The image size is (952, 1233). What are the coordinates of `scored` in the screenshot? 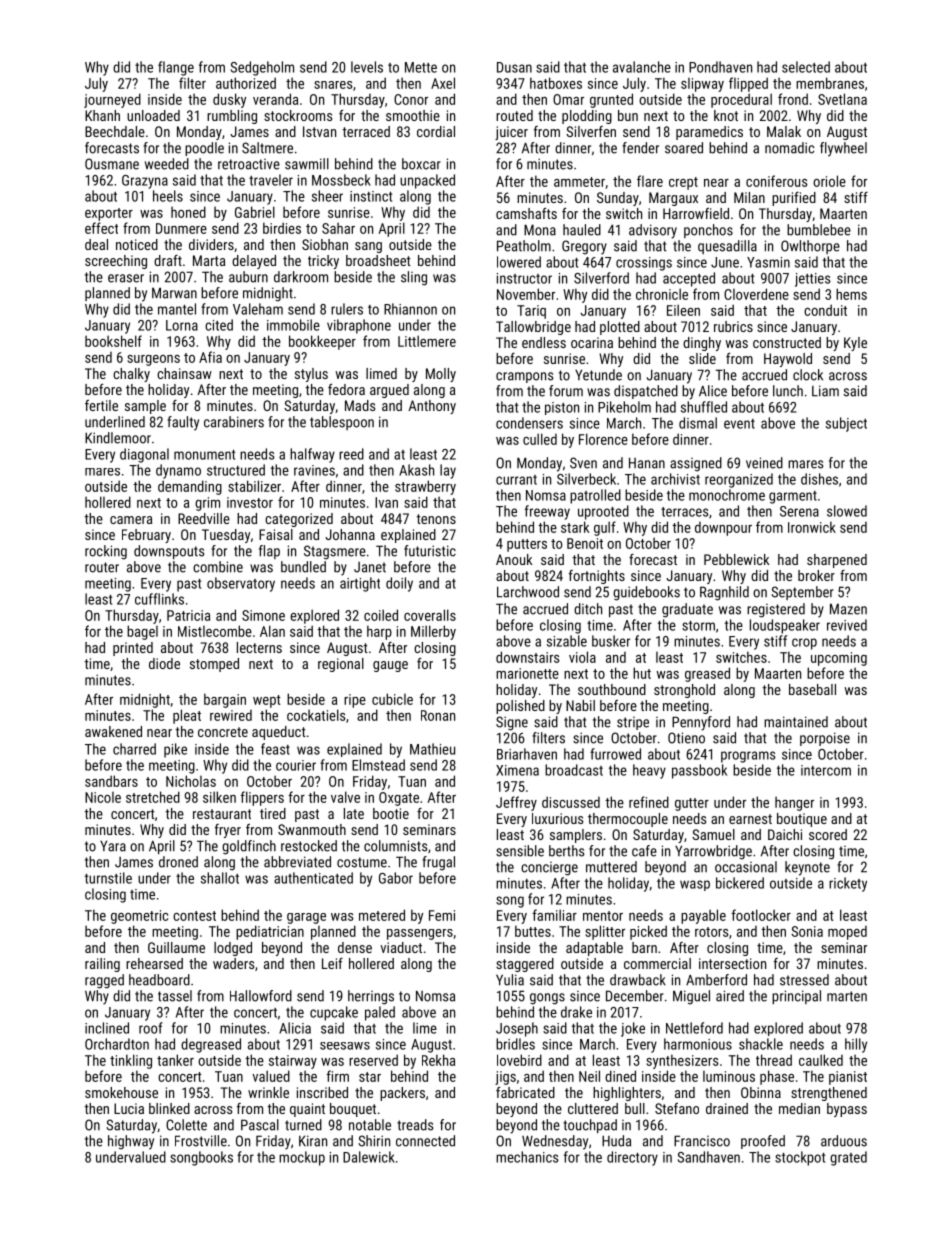 It's located at (828, 834).
